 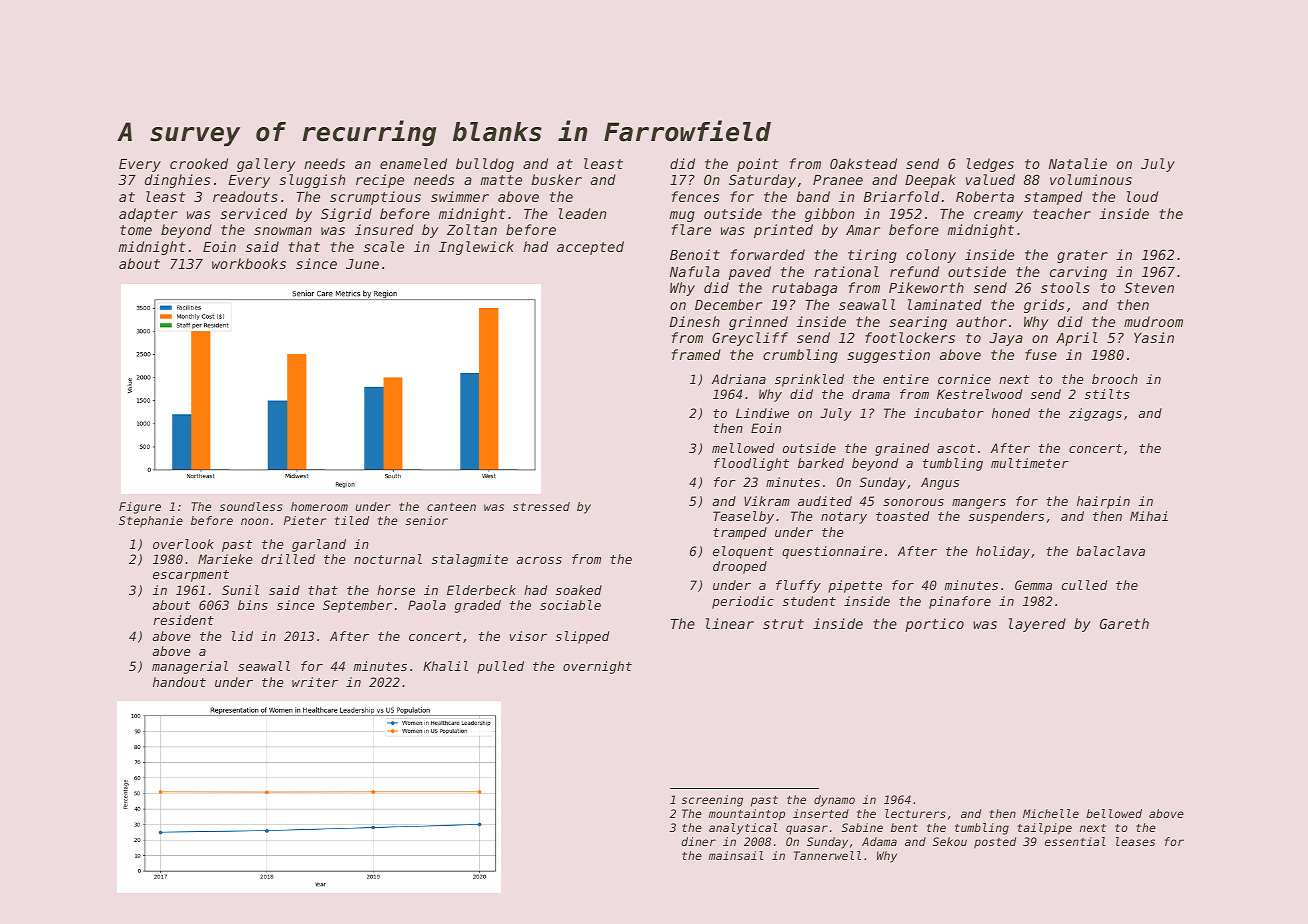 I want to click on scrumptious, so click(x=375, y=198).
